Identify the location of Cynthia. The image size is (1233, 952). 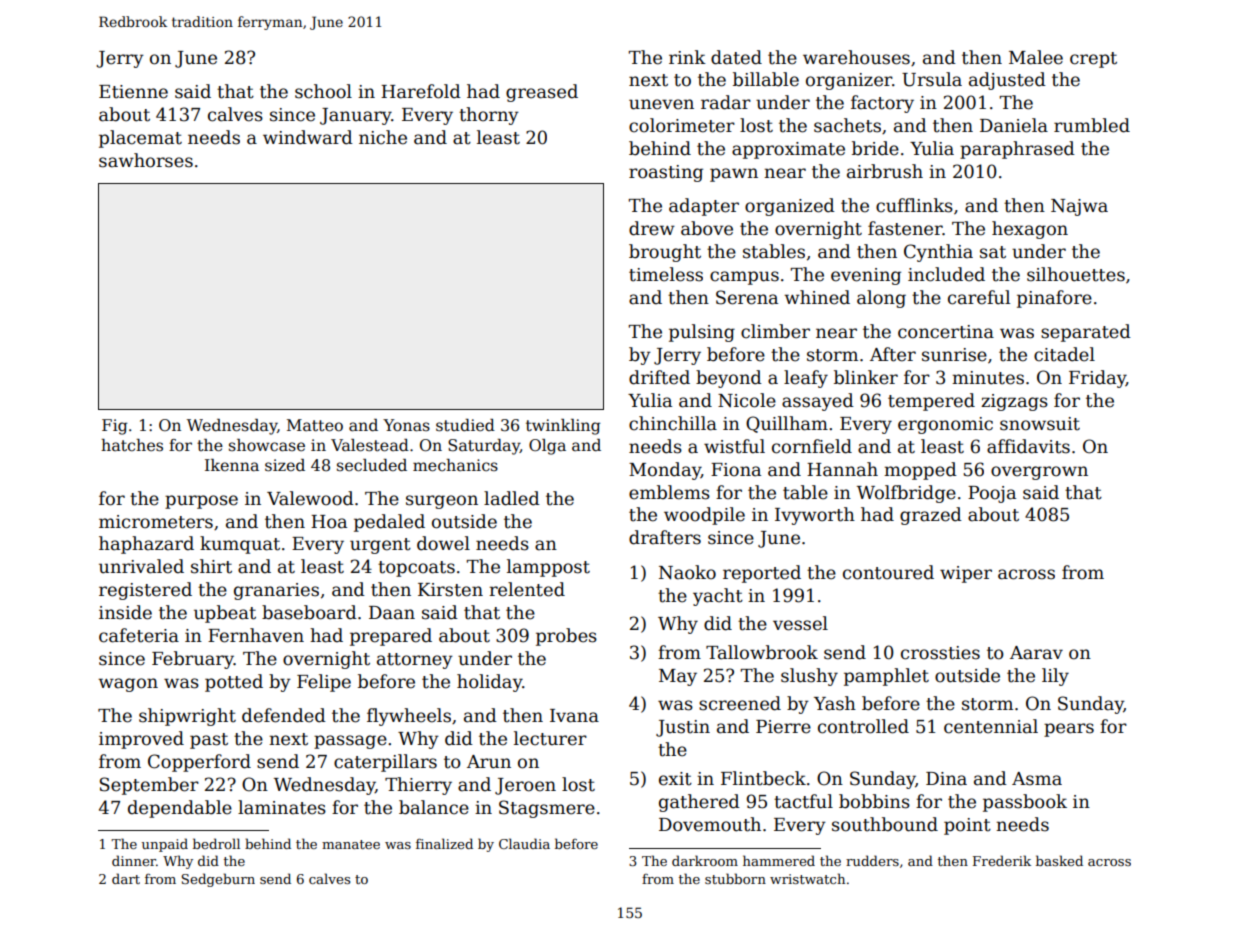
(938, 253).
